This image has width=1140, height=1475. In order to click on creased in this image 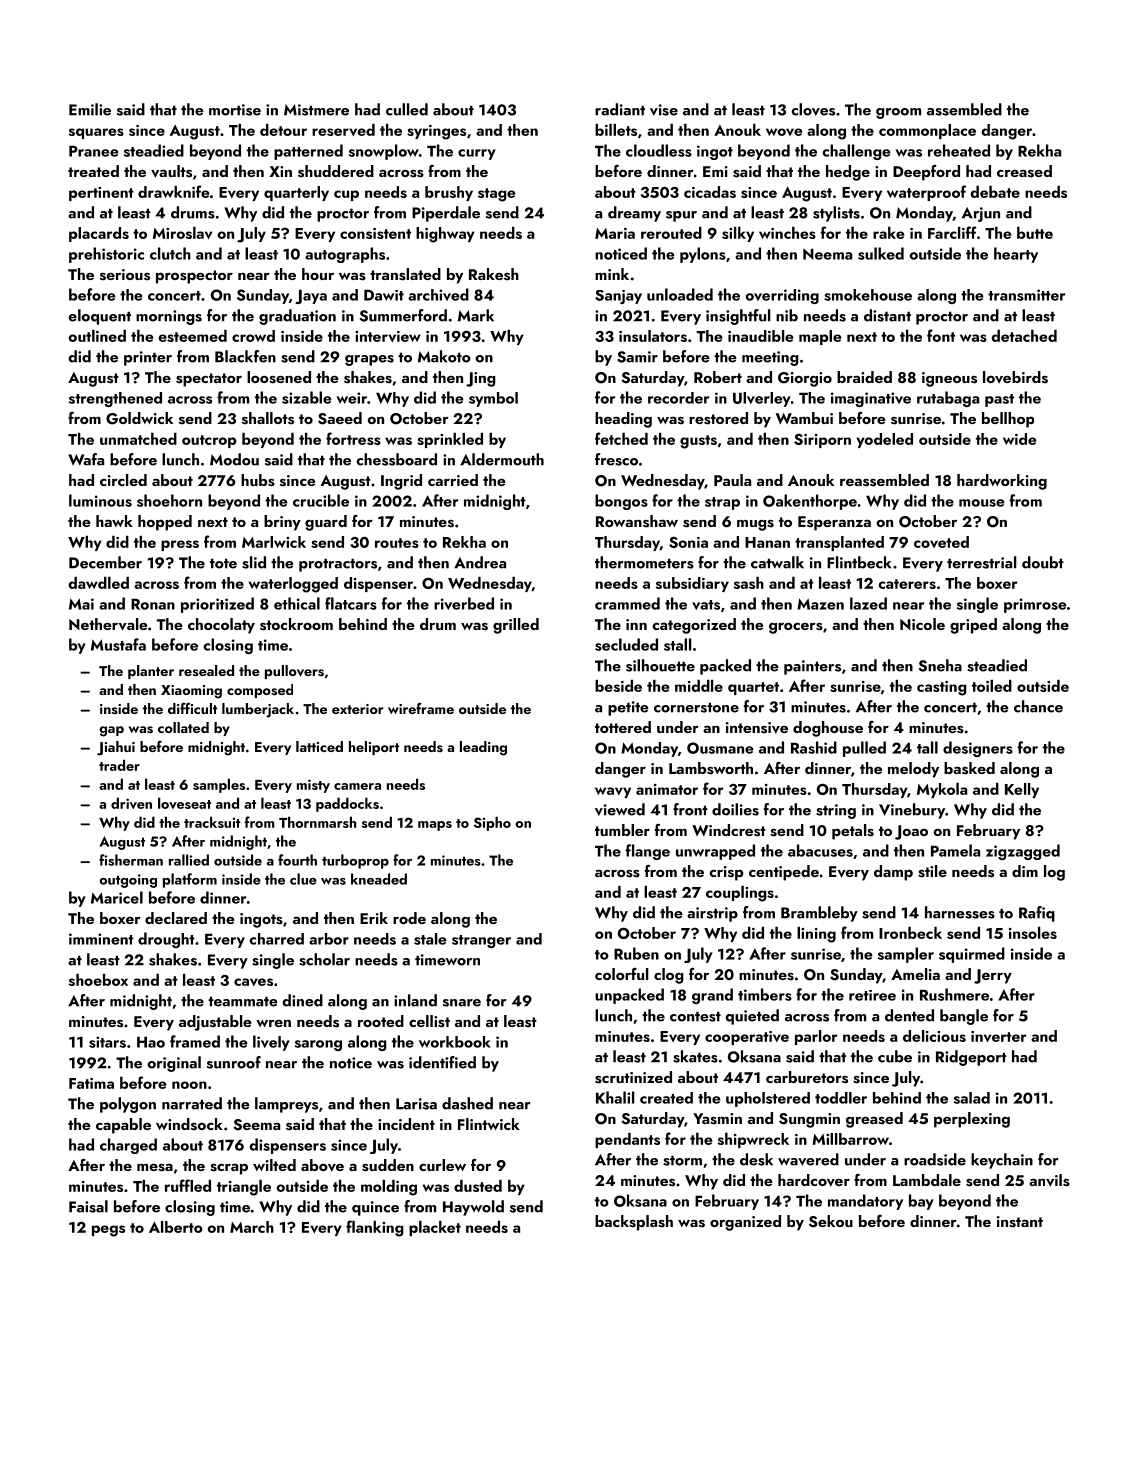, I will do `click(1024, 171)`.
